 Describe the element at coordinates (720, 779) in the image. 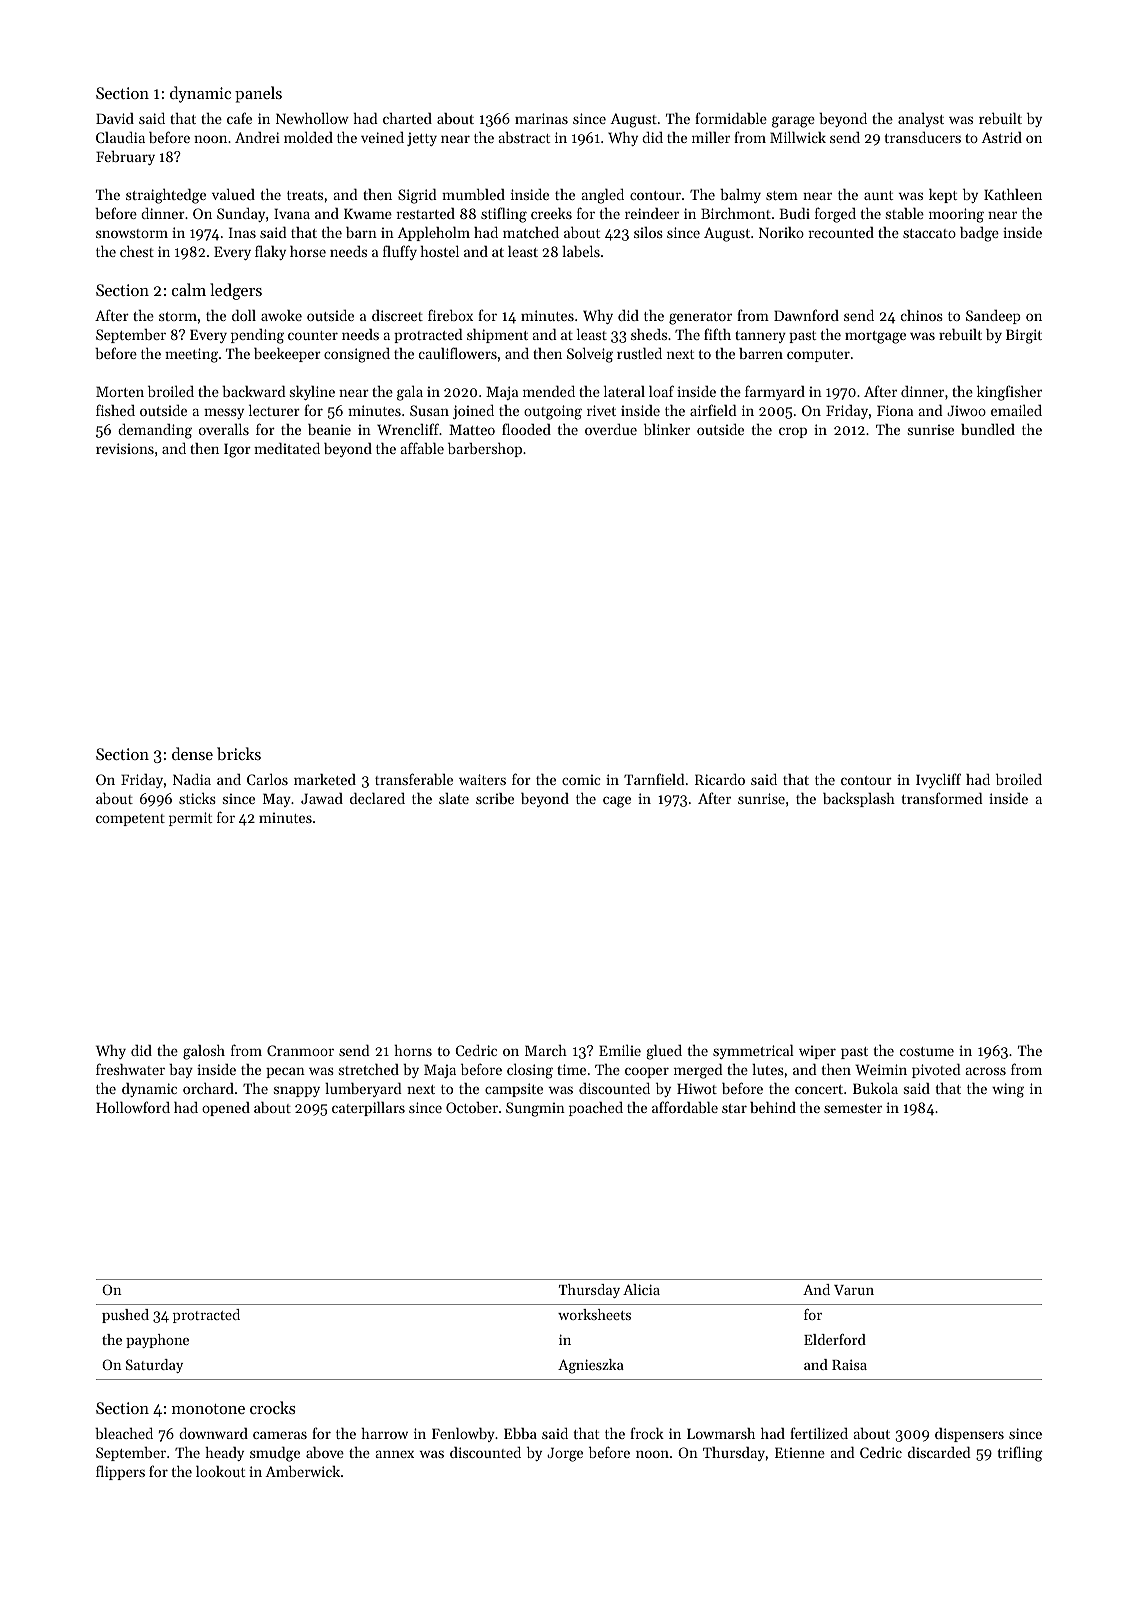

I see `Ricardo` at that location.
